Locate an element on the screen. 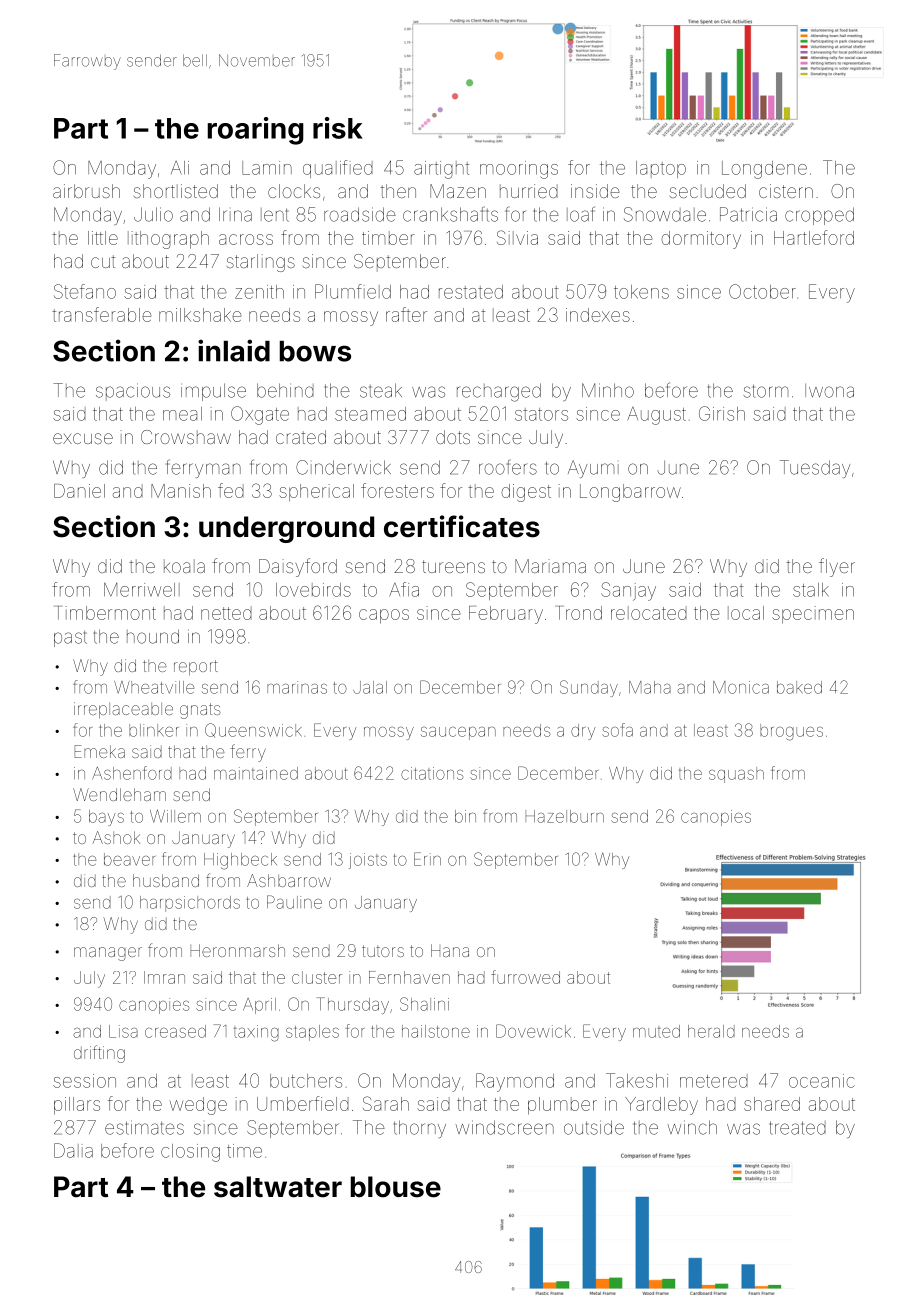  stators is located at coordinates (541, 414).
